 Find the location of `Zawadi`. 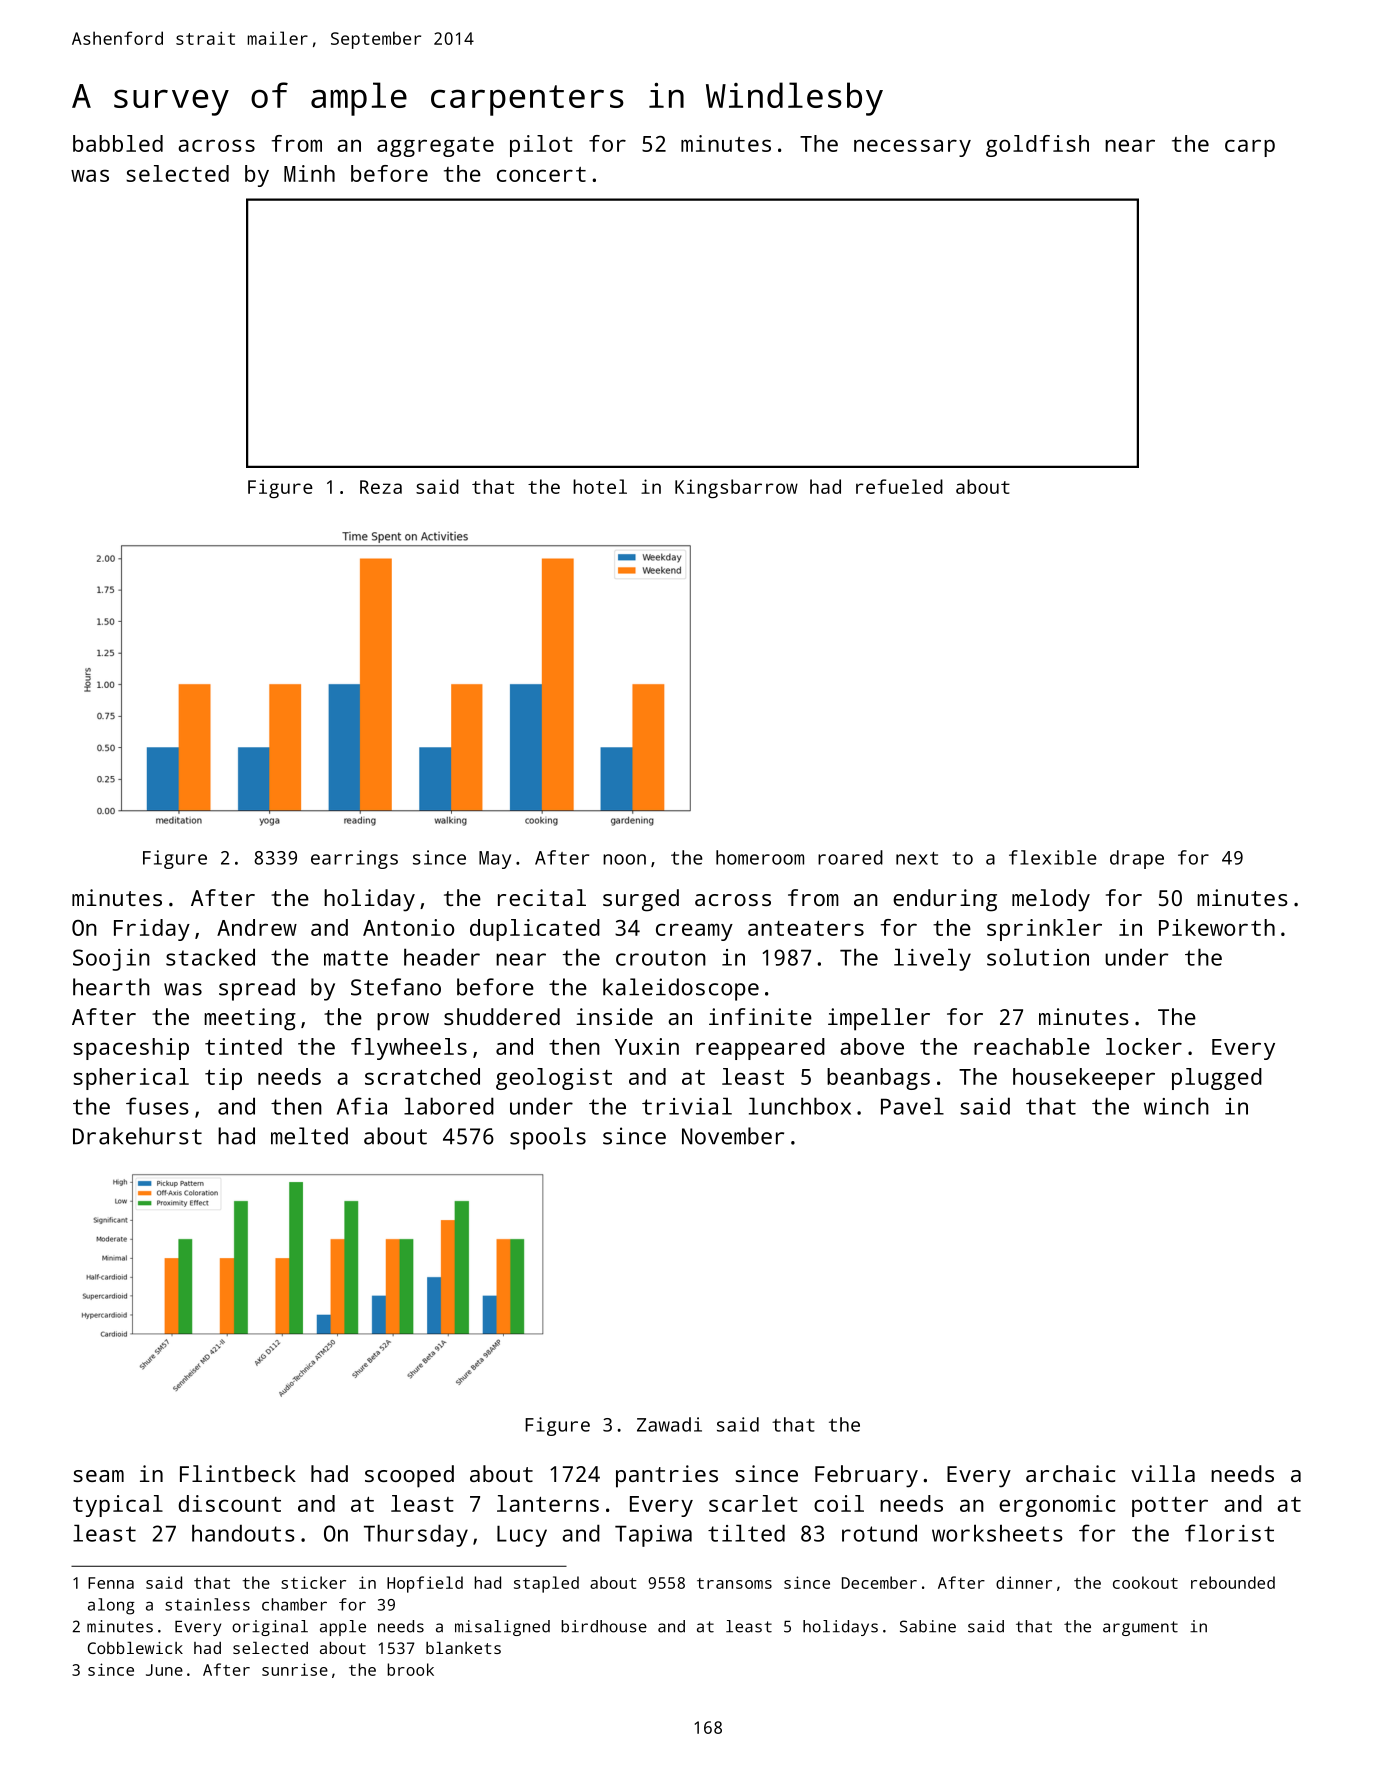

Zawadi is located at coordinates (669, 1424).
